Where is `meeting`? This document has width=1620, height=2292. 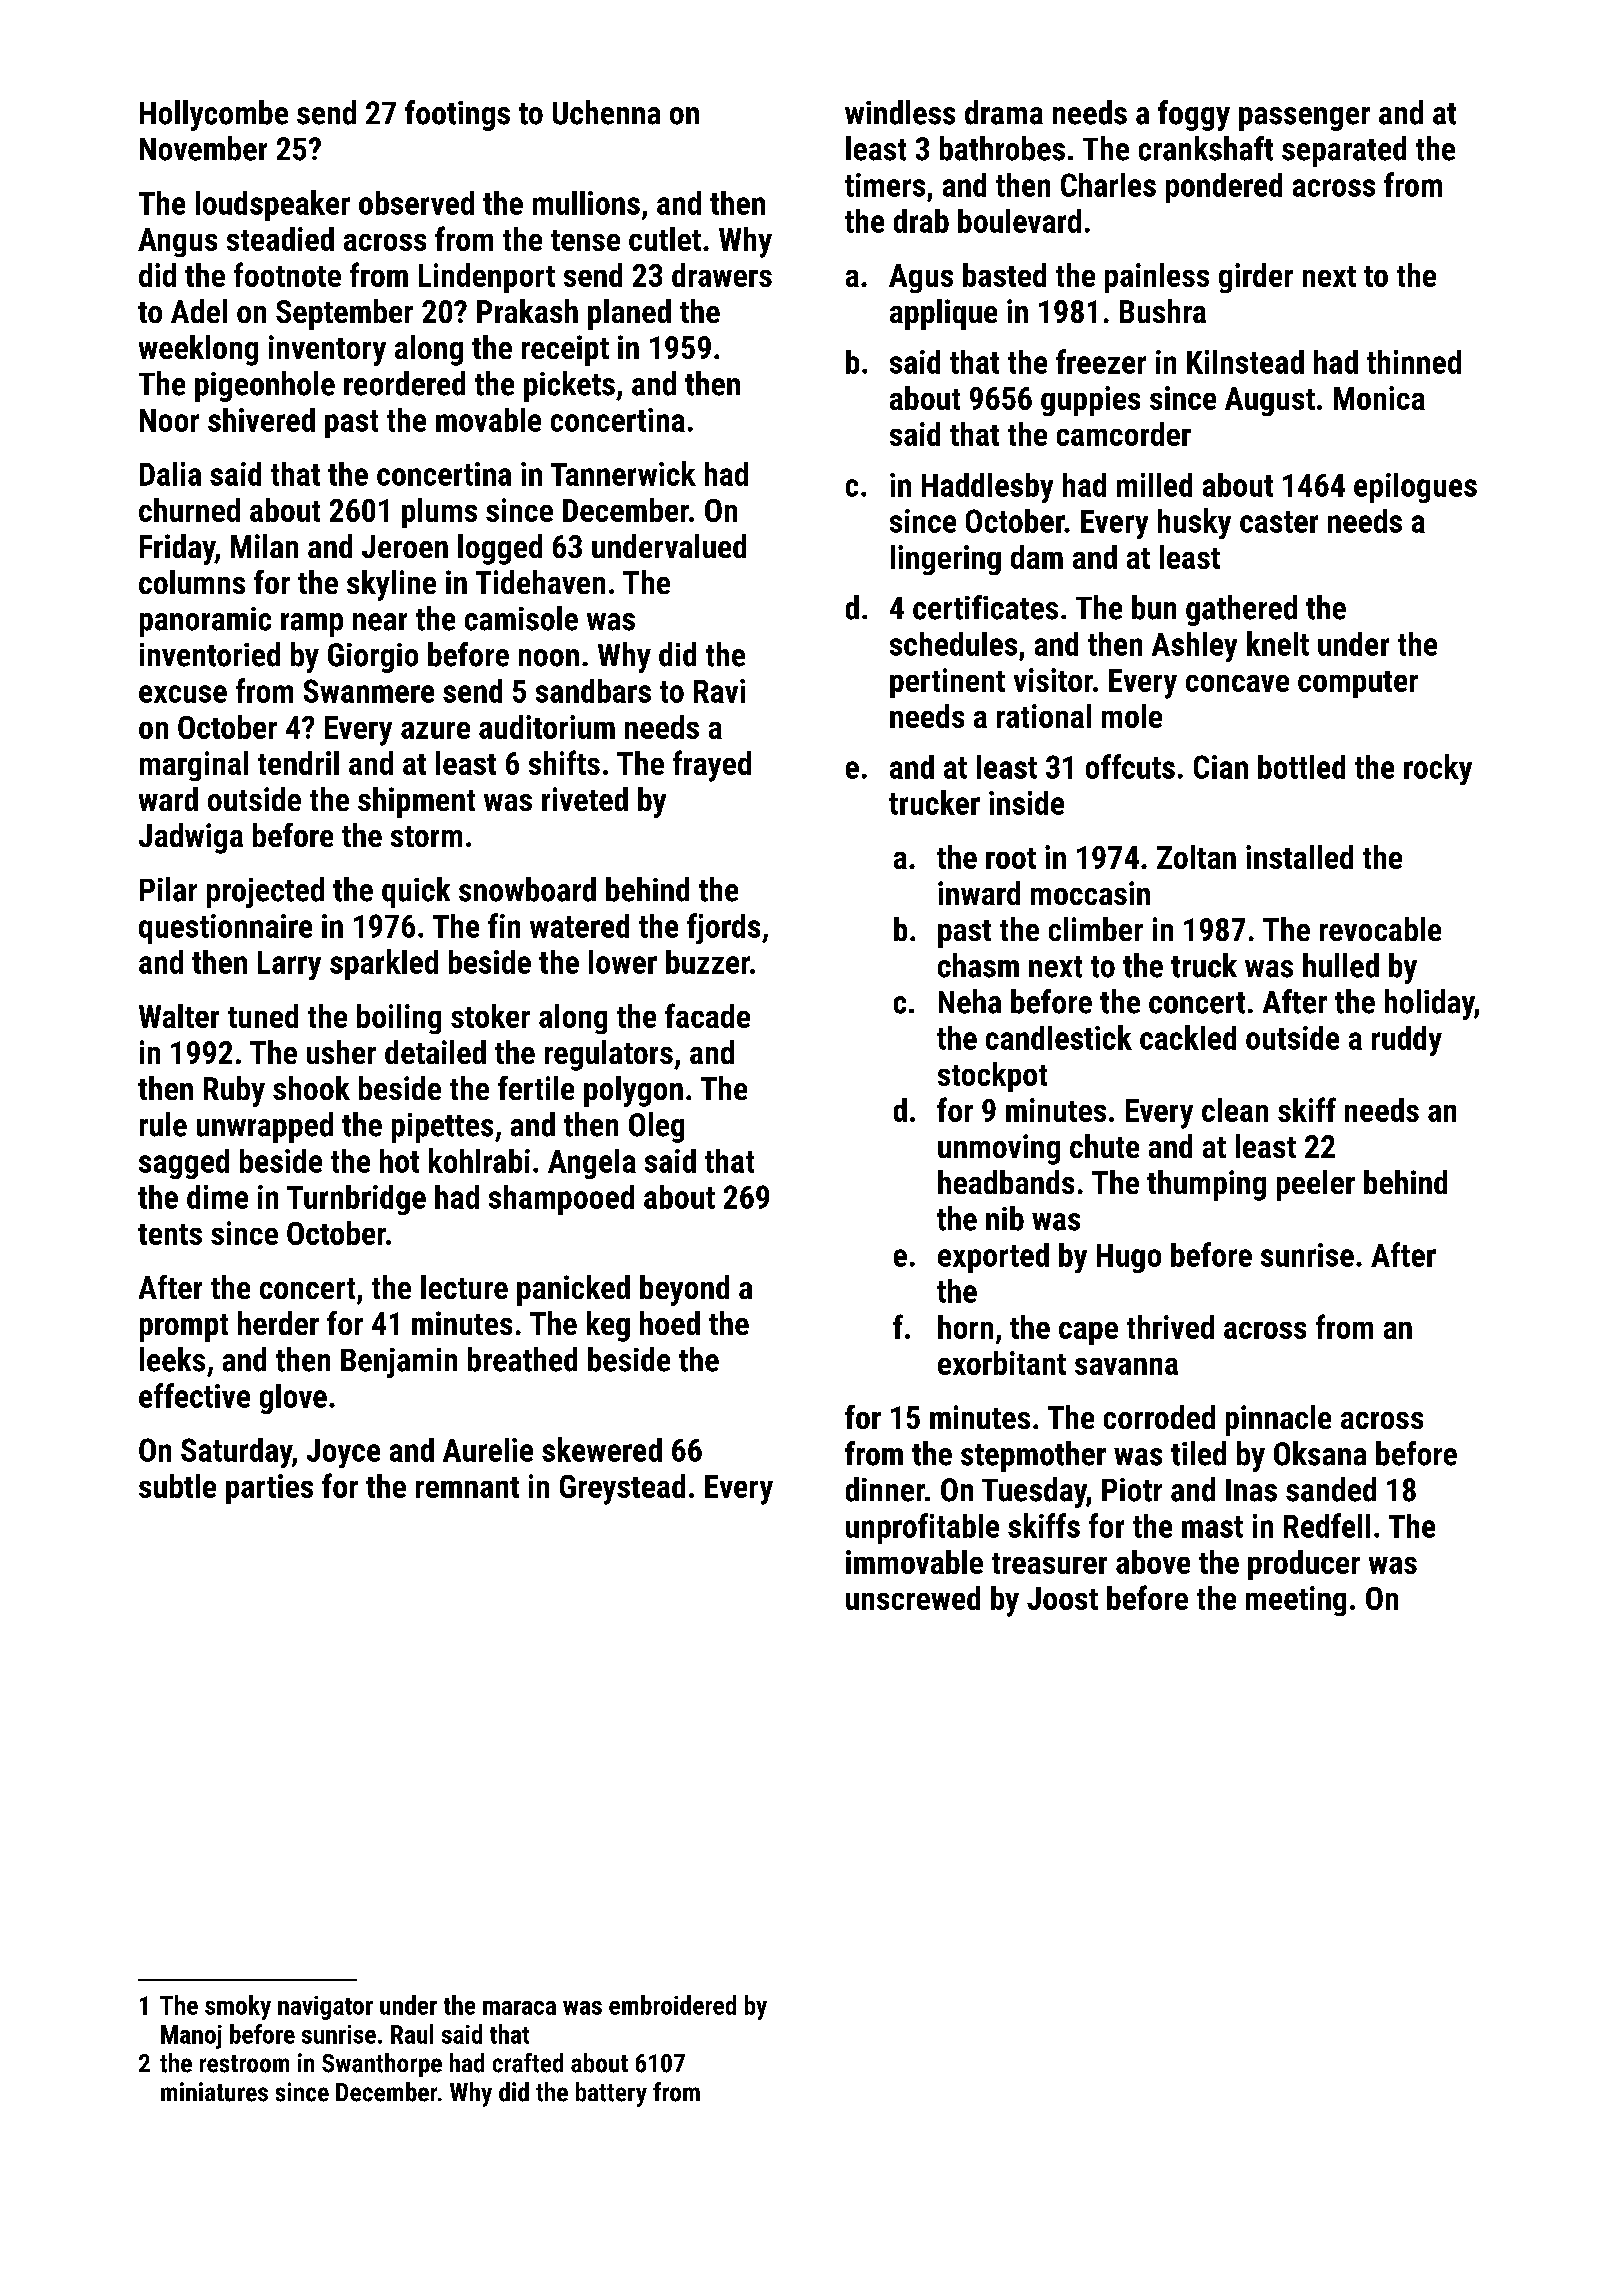
meeting is located at coordinates (1296, 1601).
